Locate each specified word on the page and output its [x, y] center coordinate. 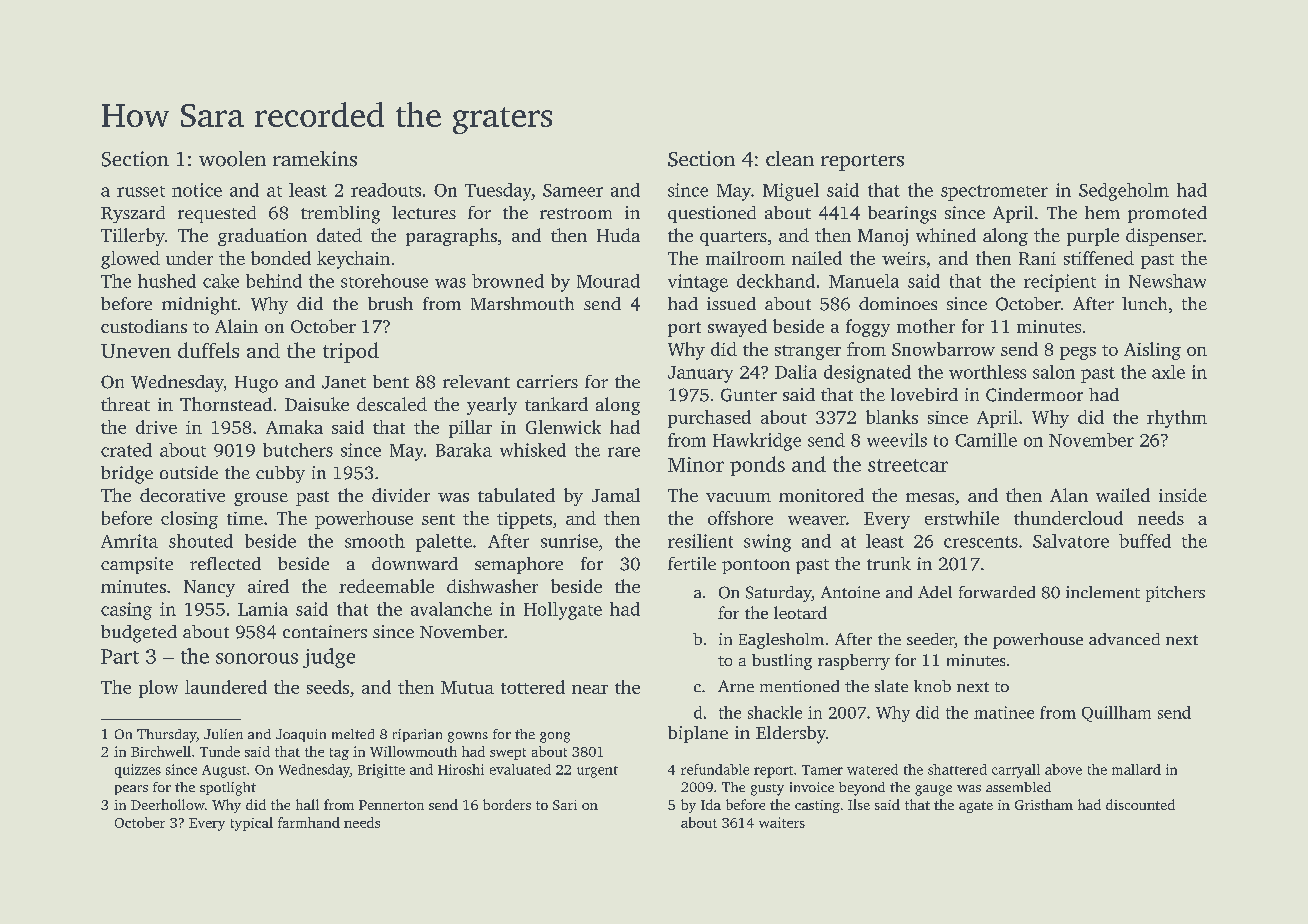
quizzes [138, 771]
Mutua [467, 687]
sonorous [257, 658]
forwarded [997, 592]
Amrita [129, 541]
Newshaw [1167, 281]
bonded [281, 258]
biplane [698, 734]
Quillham [1116, 714]
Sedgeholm [1124, 192]
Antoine [850, 592]
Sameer [573, 190]
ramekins [315, 159]
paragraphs [451, 237]
